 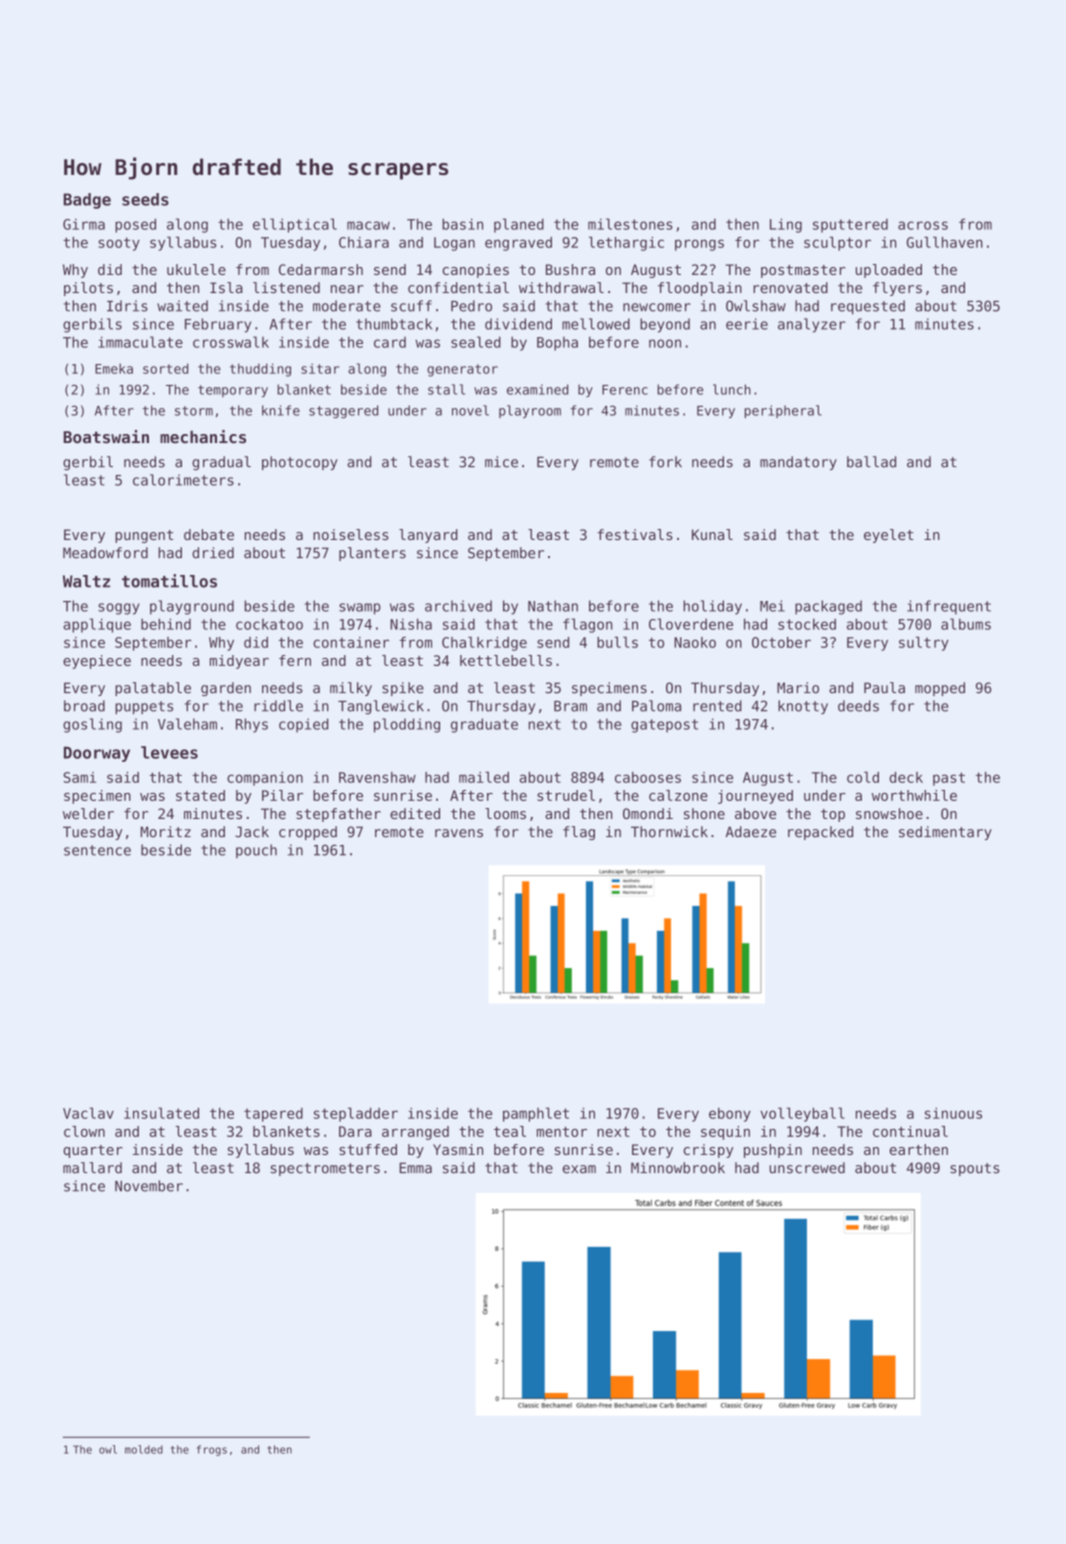 What do you see at coordinates (166, 832) in the screenshot?
I see `Moritz` at bounding box center [166, 832].
